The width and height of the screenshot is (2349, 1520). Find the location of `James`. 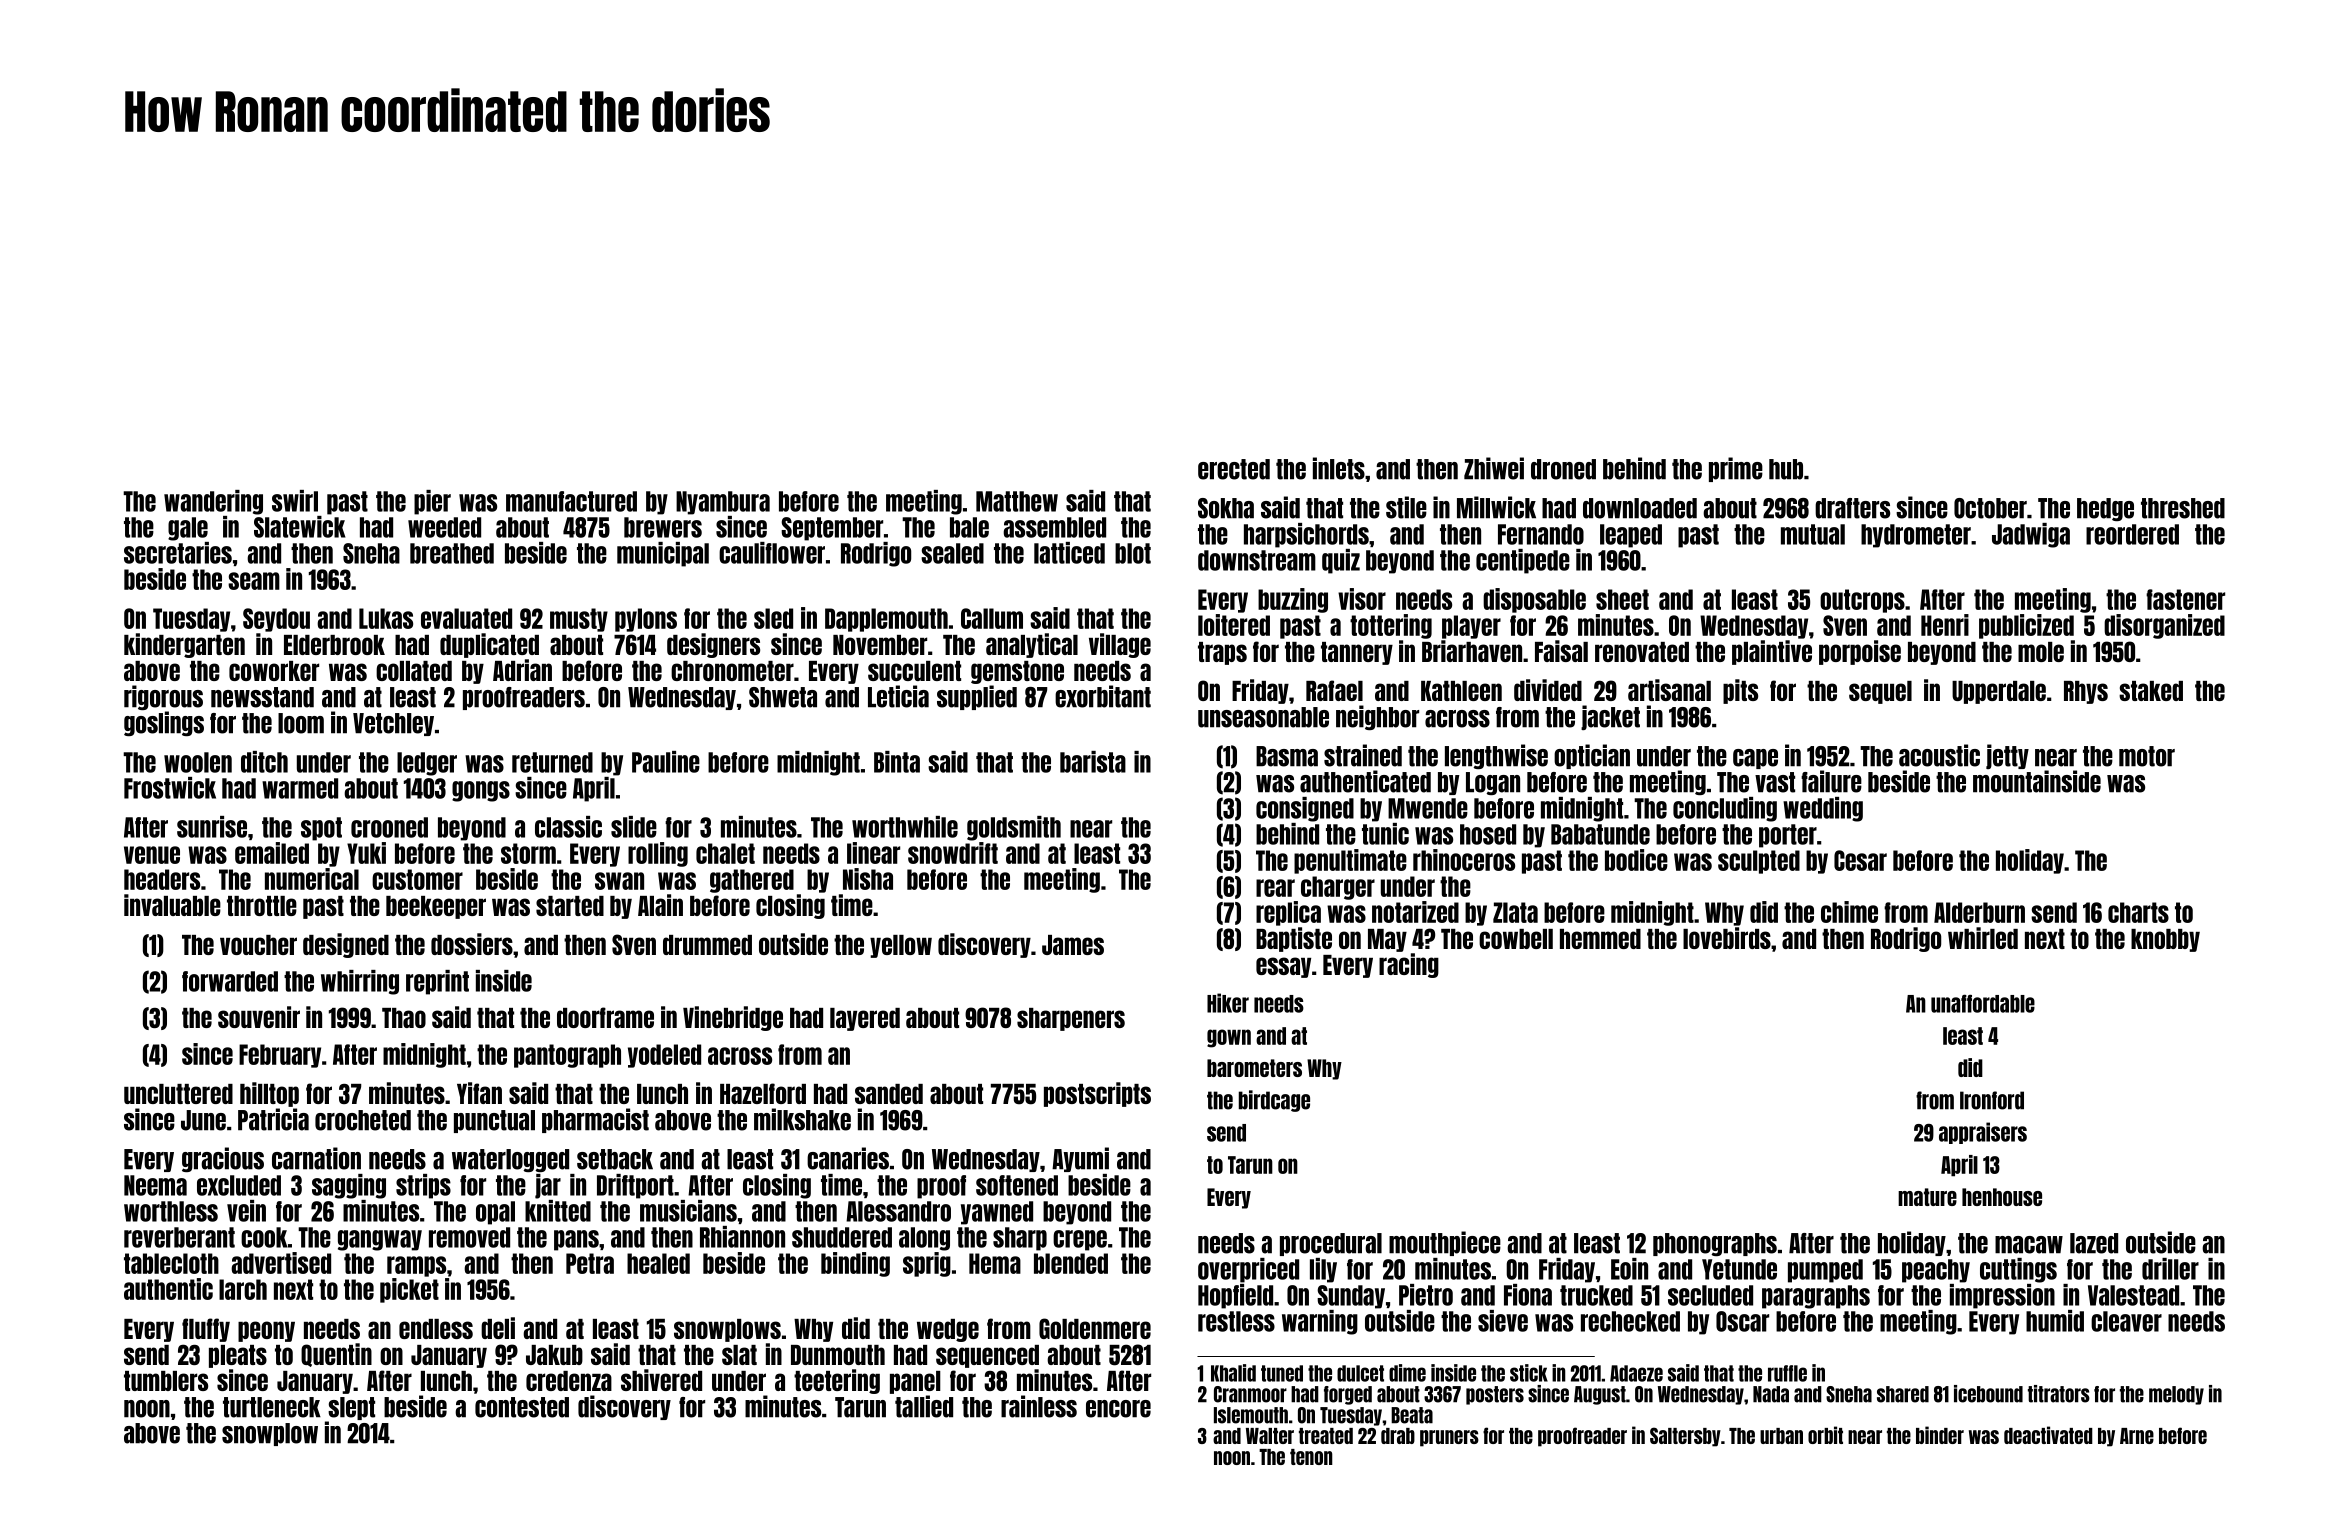

James is located at coordinates (1073, 945).
